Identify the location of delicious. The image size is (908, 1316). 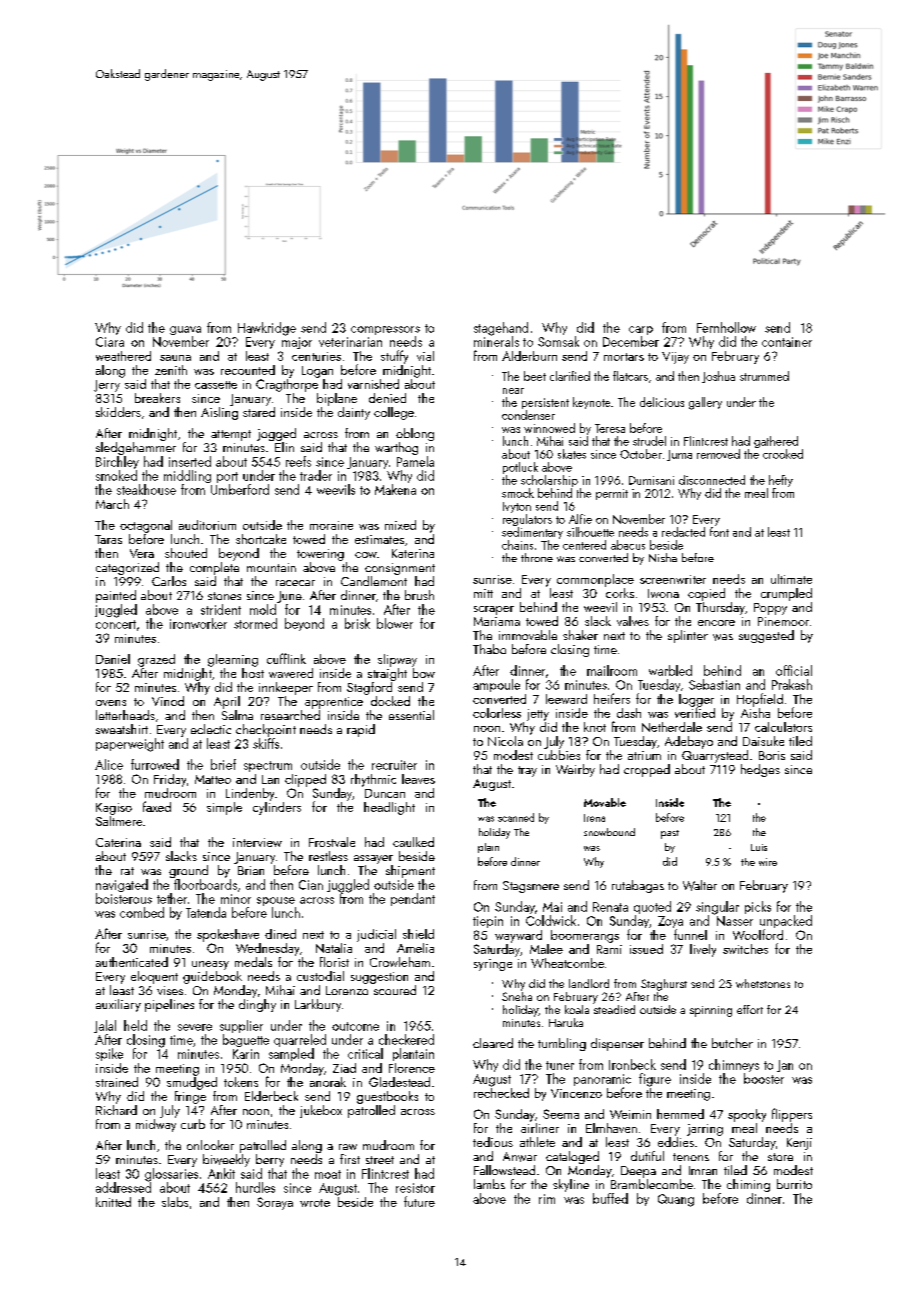
(662, 402).
